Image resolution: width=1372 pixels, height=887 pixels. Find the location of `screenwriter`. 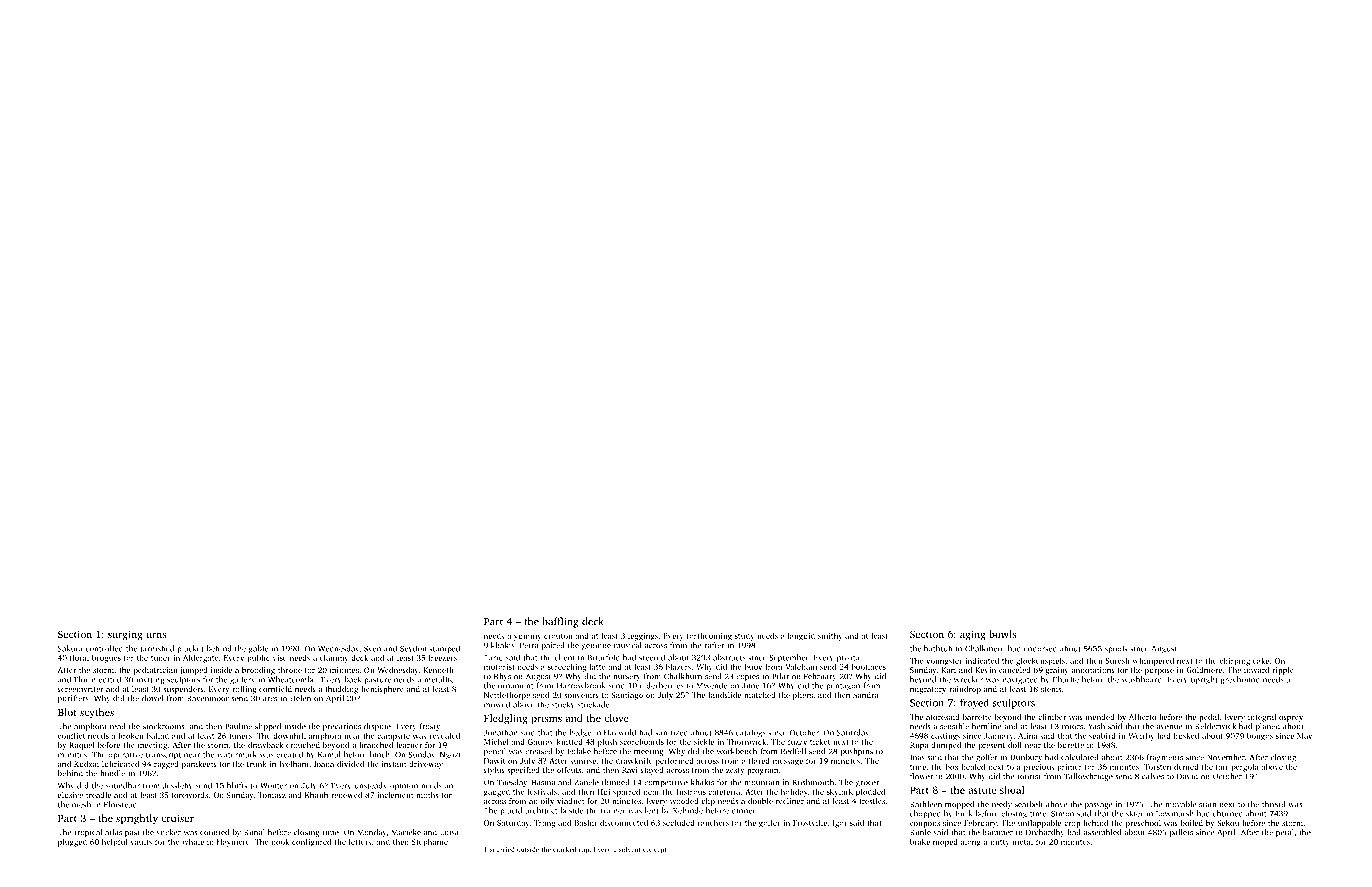

screenwriter is located at coordinates (81, 689).
